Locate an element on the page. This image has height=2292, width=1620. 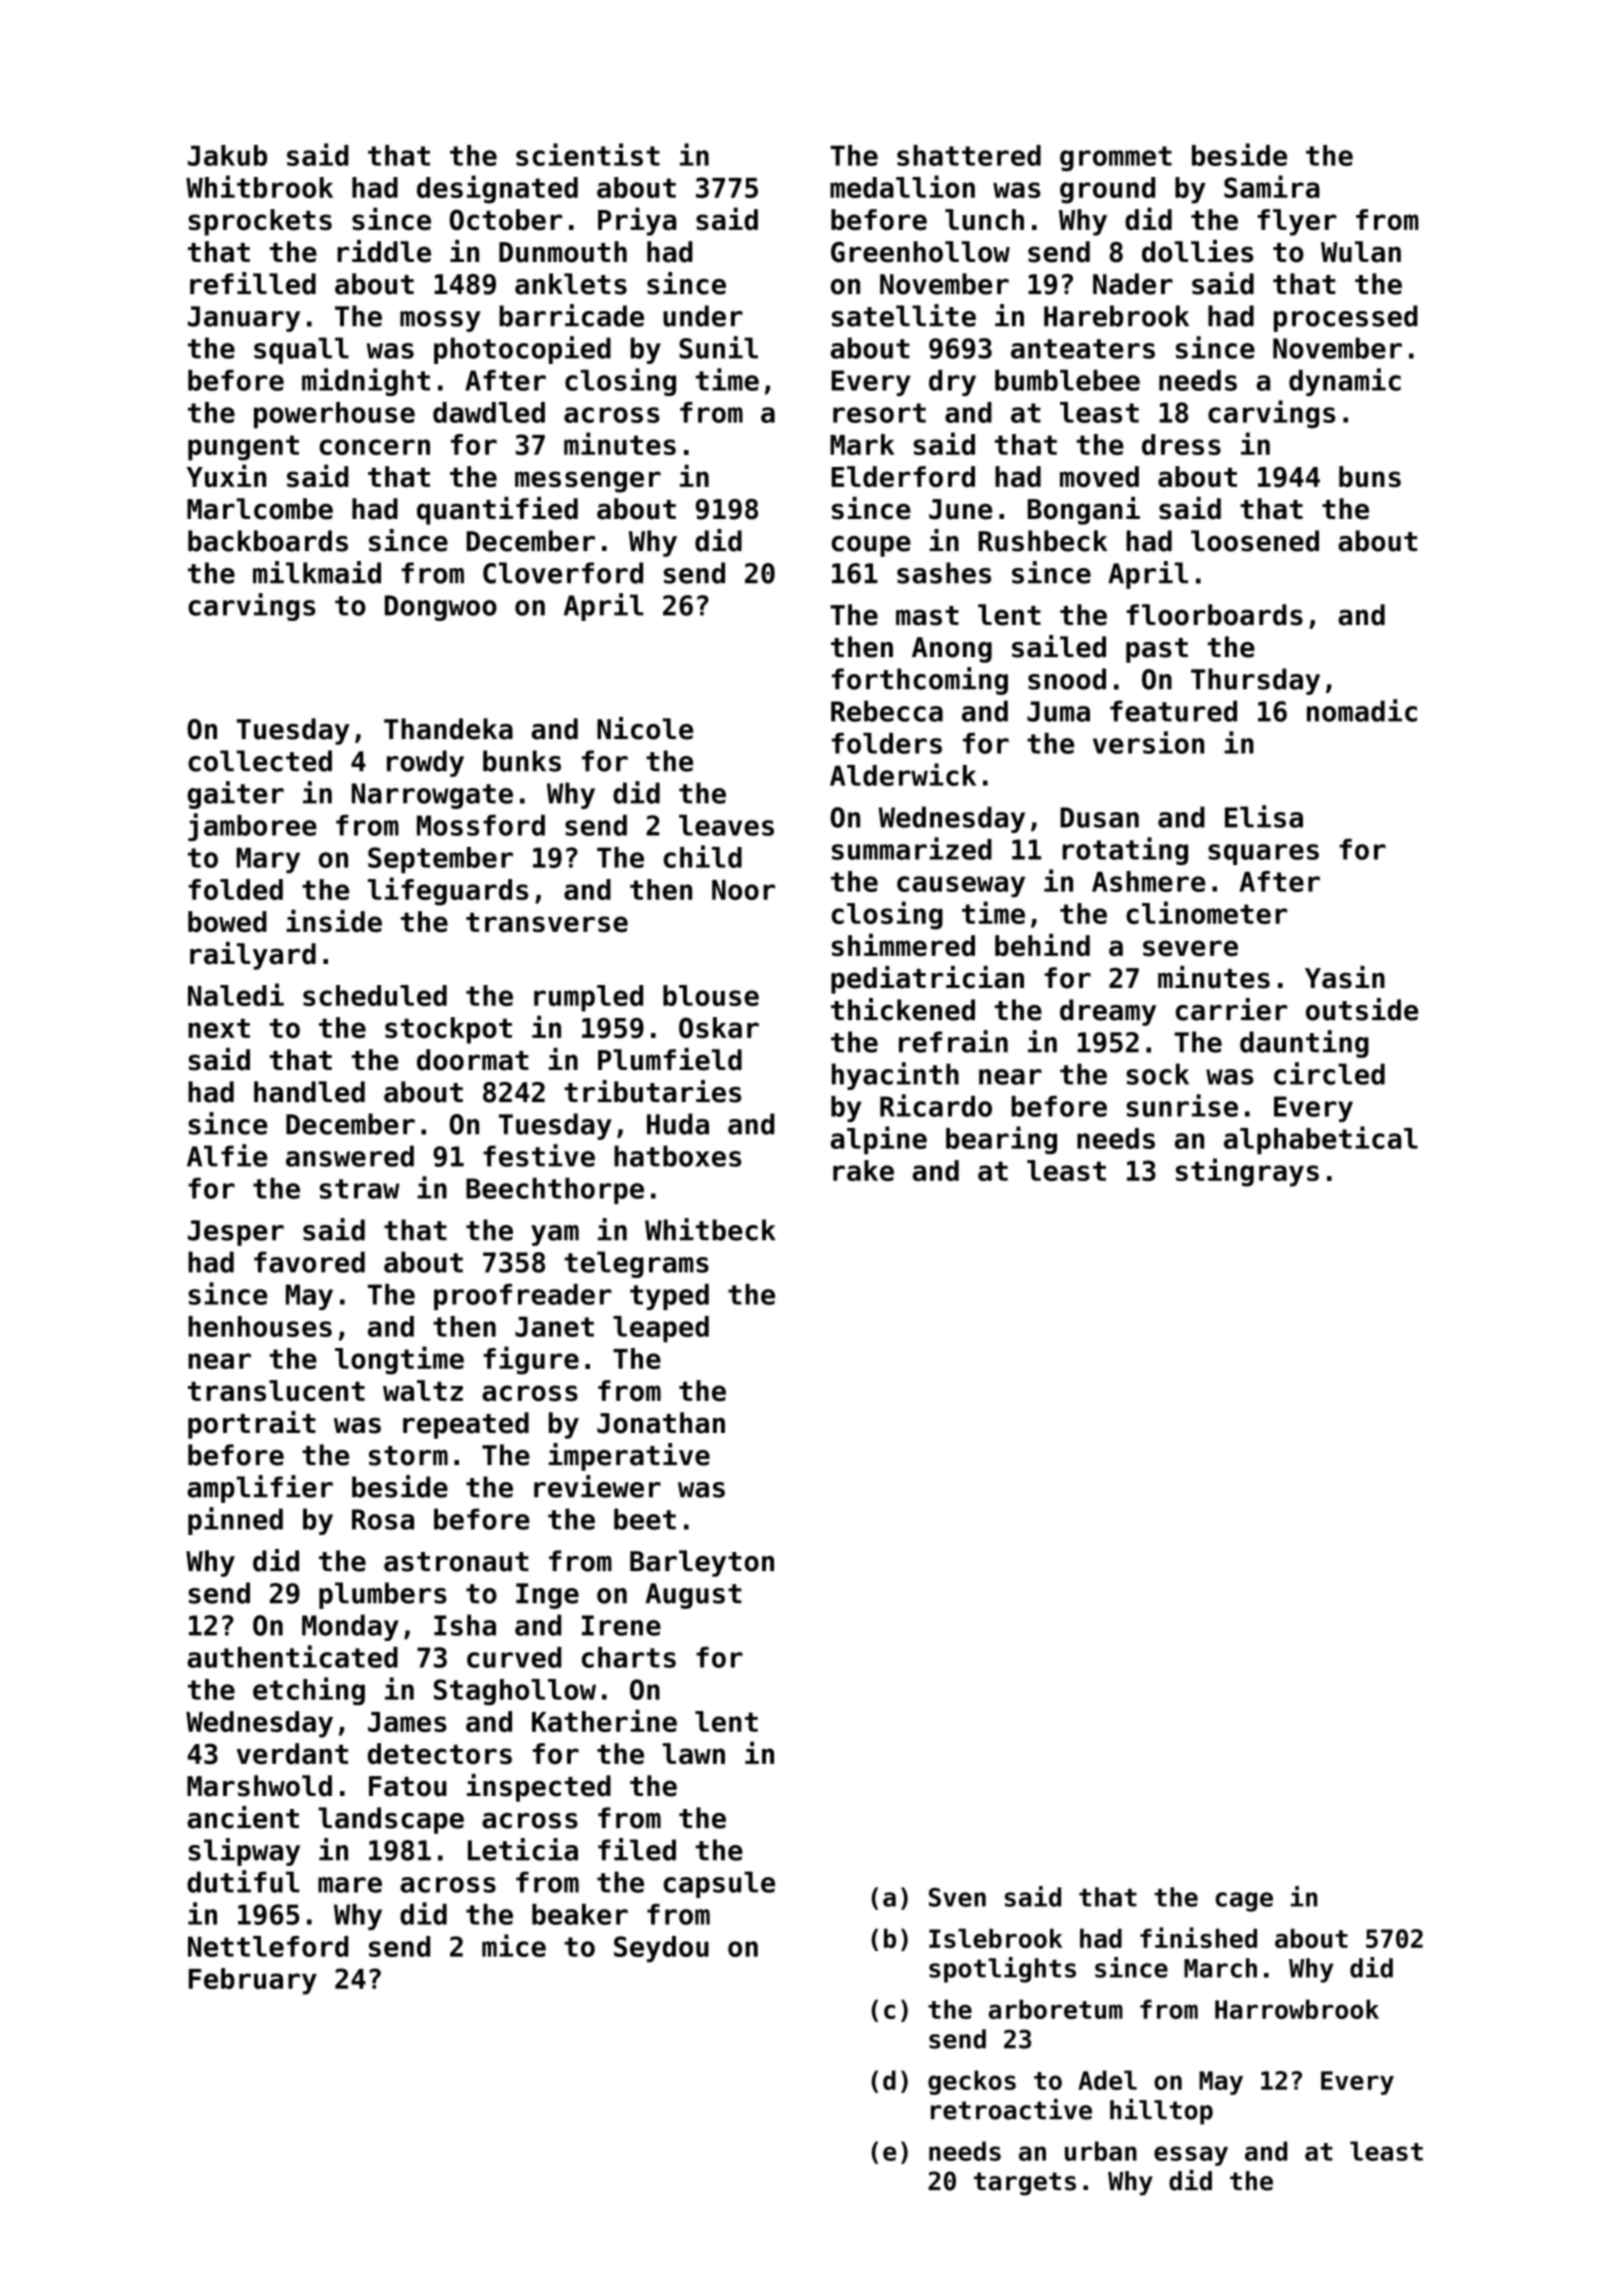
hilltop is located at coordinates (1161, 2112).
